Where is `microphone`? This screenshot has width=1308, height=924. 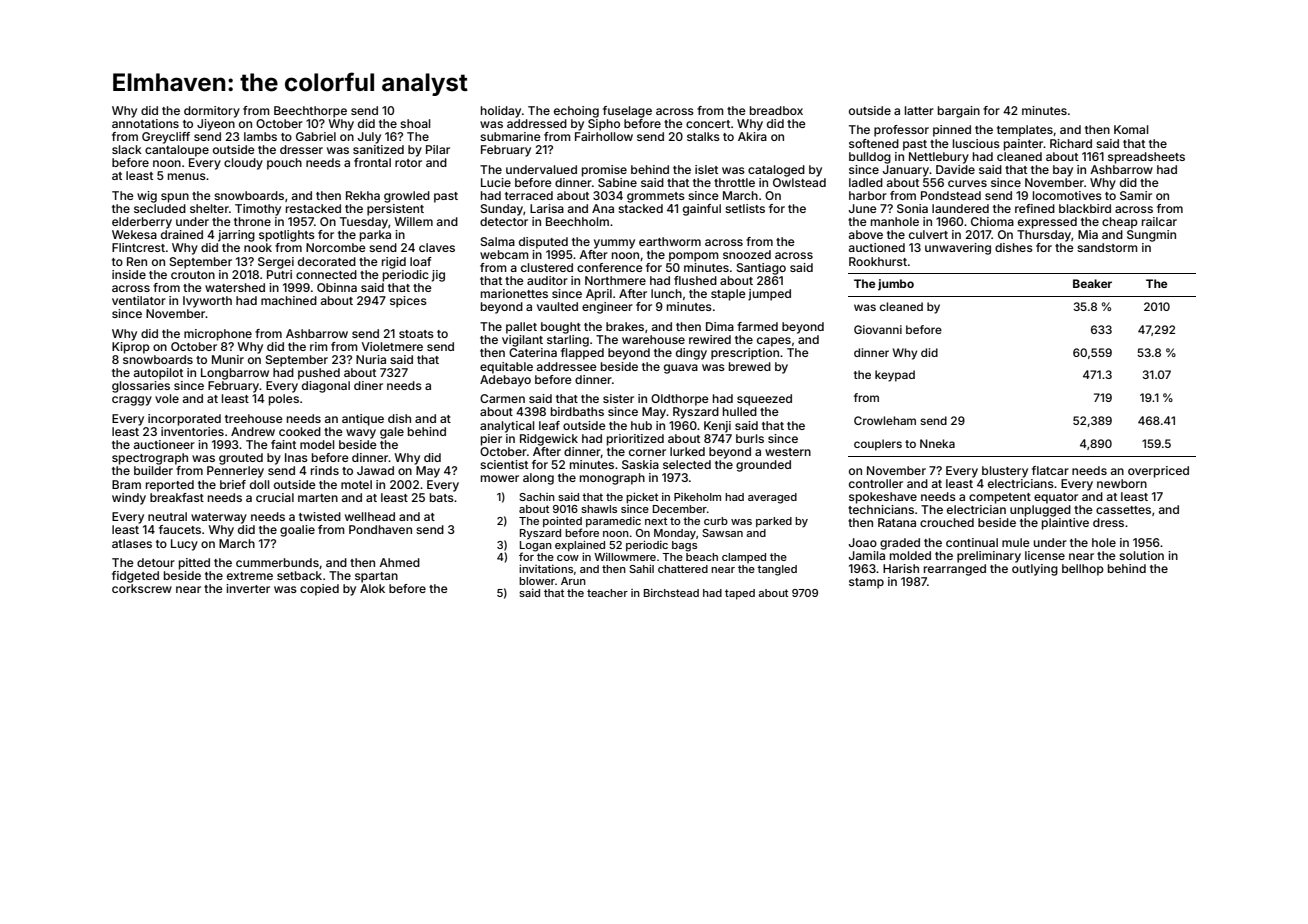 microphone is located at coordinates (218, 335).
